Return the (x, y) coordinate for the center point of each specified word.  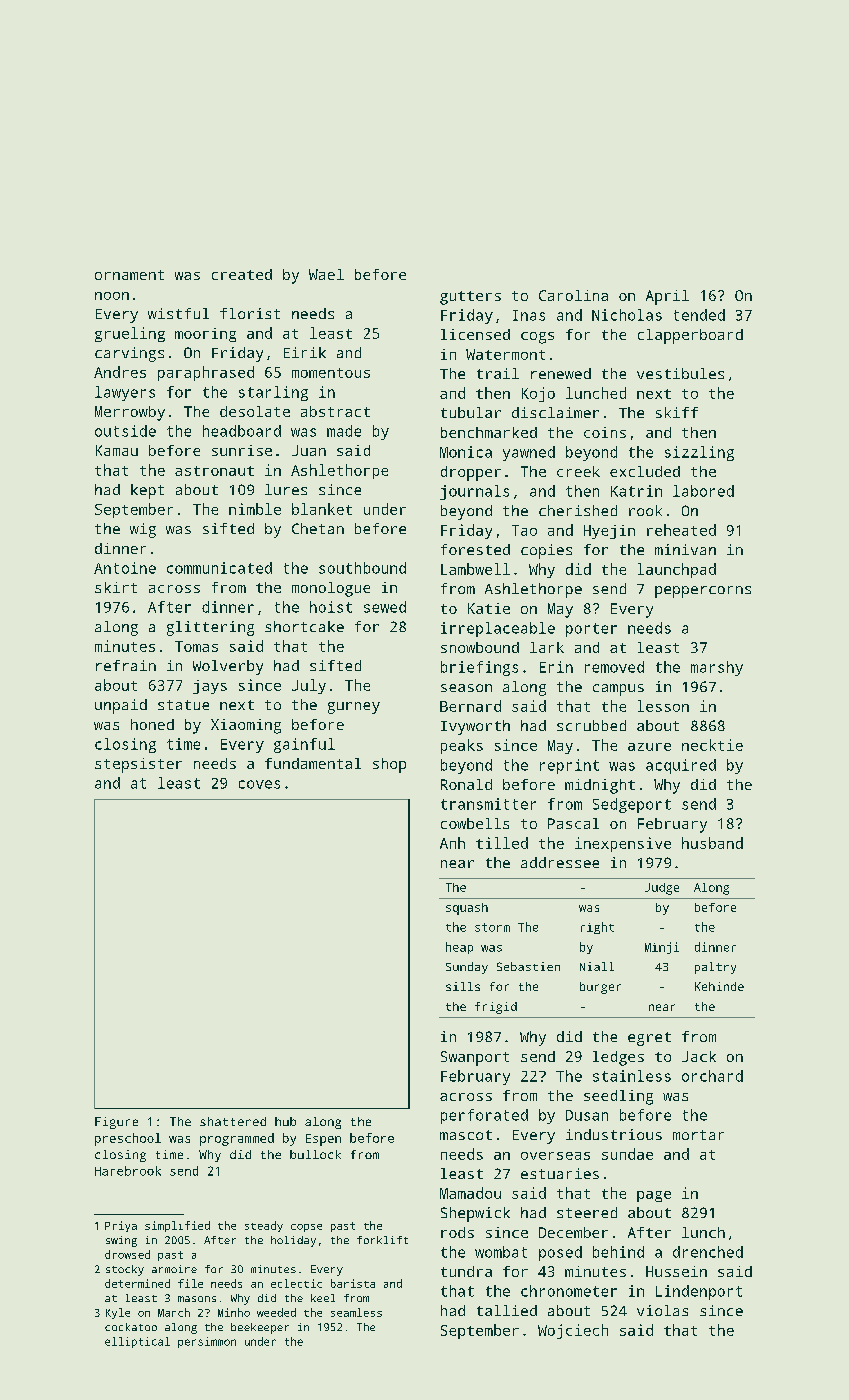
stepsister (138, 765)
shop (389, 765)
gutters (470, 298)
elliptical (137, 1342)
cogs (537, 338)
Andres (120, 372)
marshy (717, 668)
